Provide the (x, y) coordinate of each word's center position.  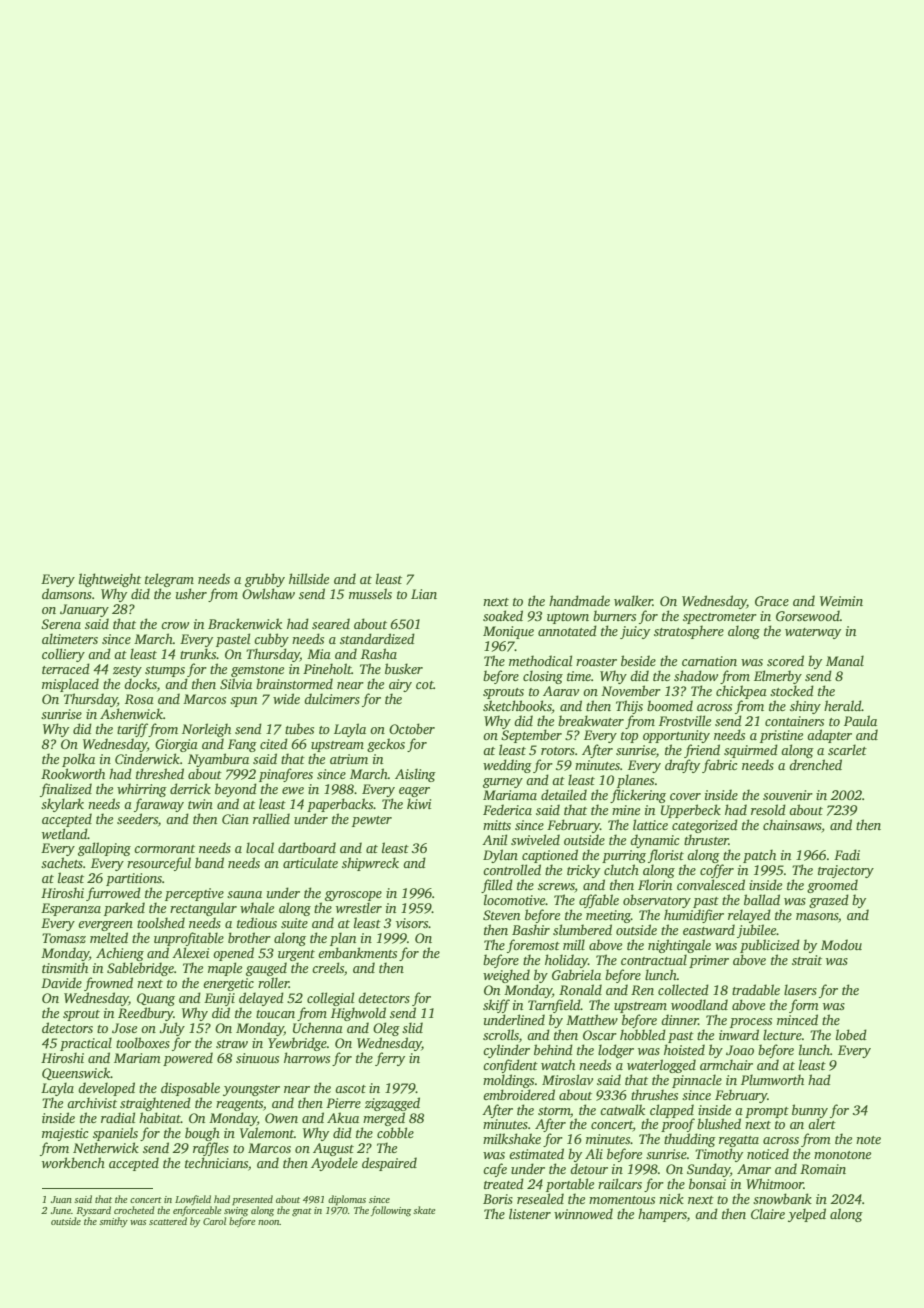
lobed (851, 1034)
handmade (579, 600)
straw (232, 1044)
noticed (768, 1153)
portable (570, 1185)
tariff (133, 730)
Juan (61, 1199)
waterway (813, 633)
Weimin (841, 601)
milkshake (512, 1138)
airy (400, 685)
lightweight (110, 580)
